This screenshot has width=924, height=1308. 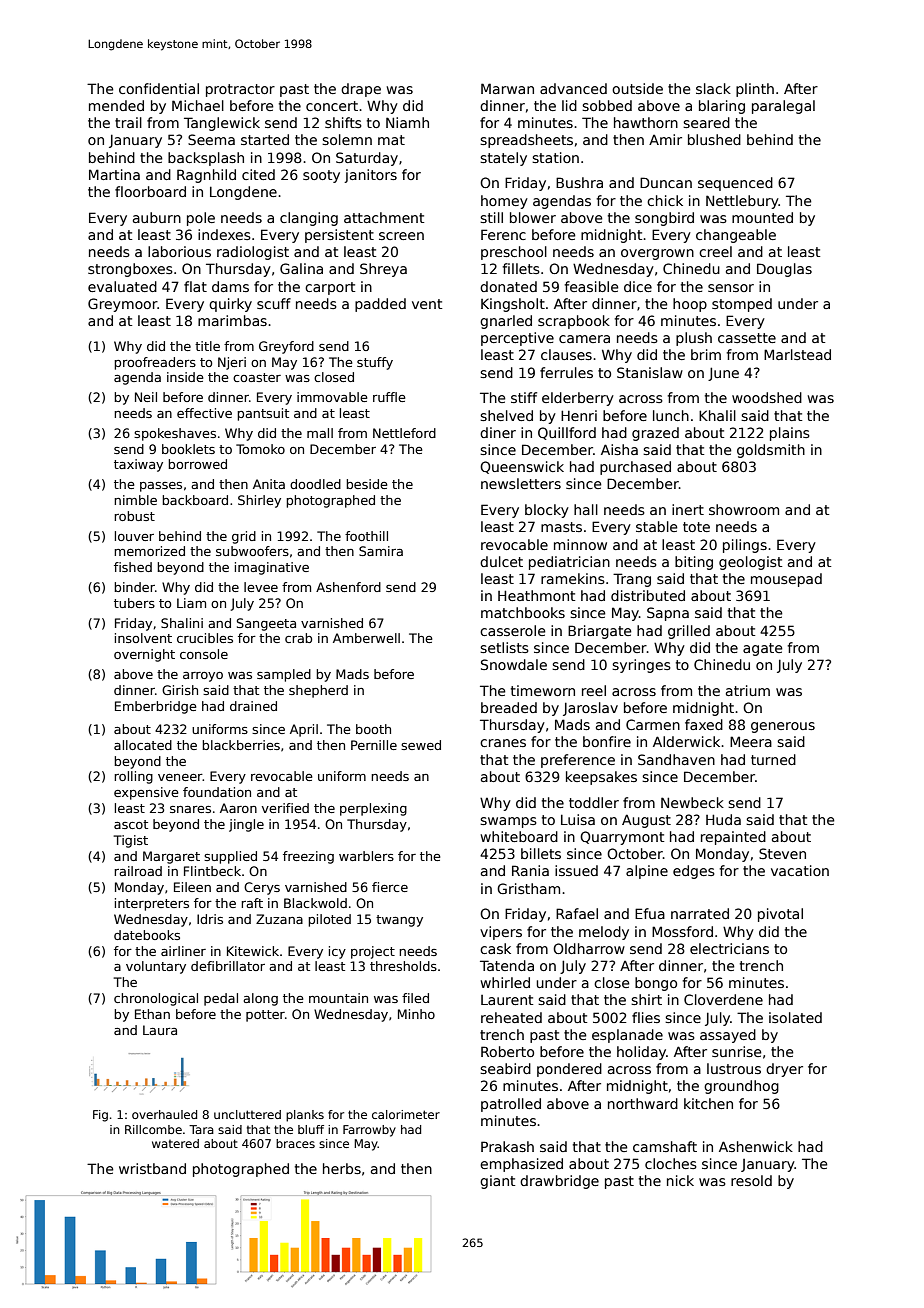 What do you see at coordinates (164, 1114) in the screenshot?
I see `overhauled` at bounding box center [164, 1114].
